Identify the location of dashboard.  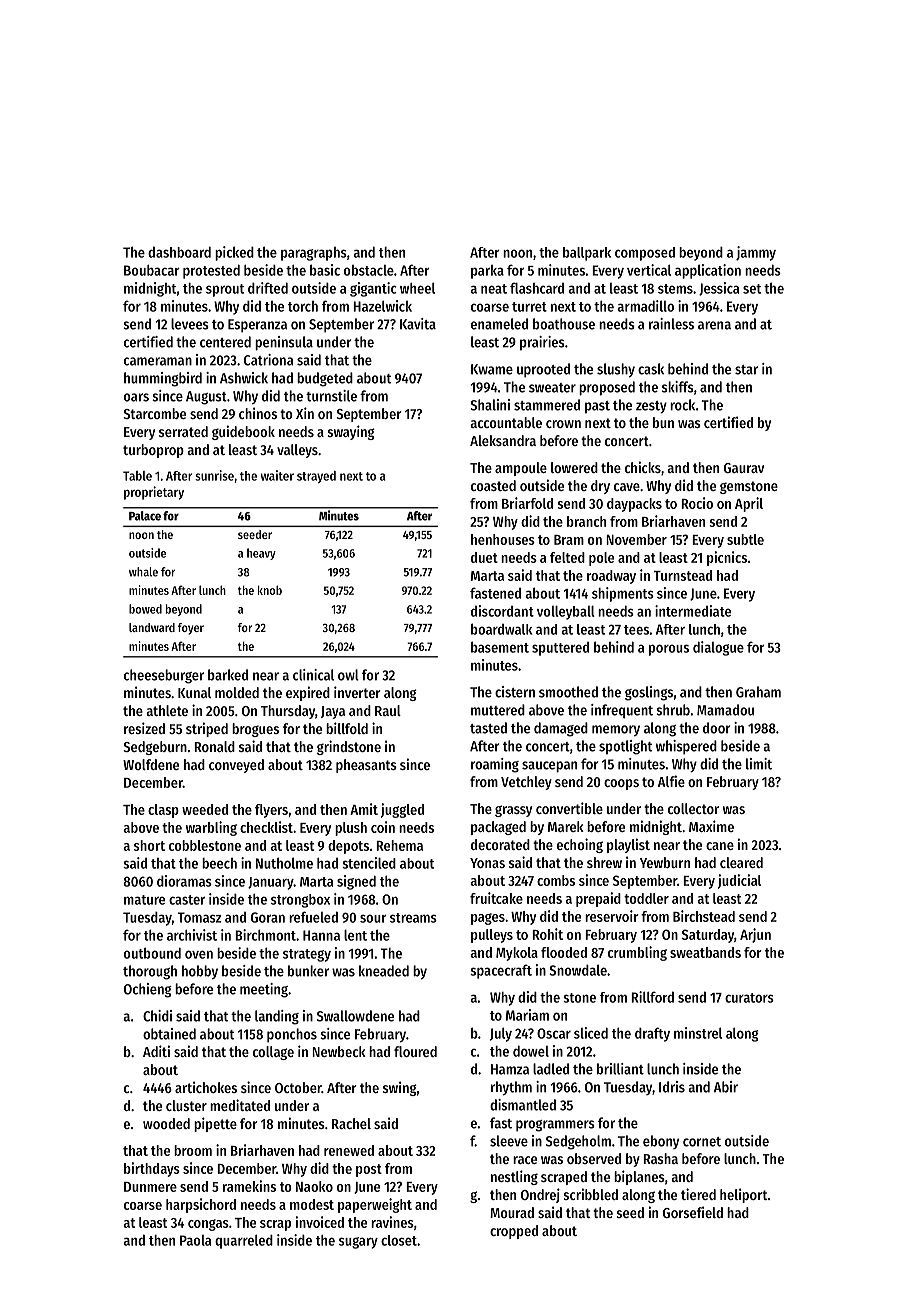
(179, 252).
